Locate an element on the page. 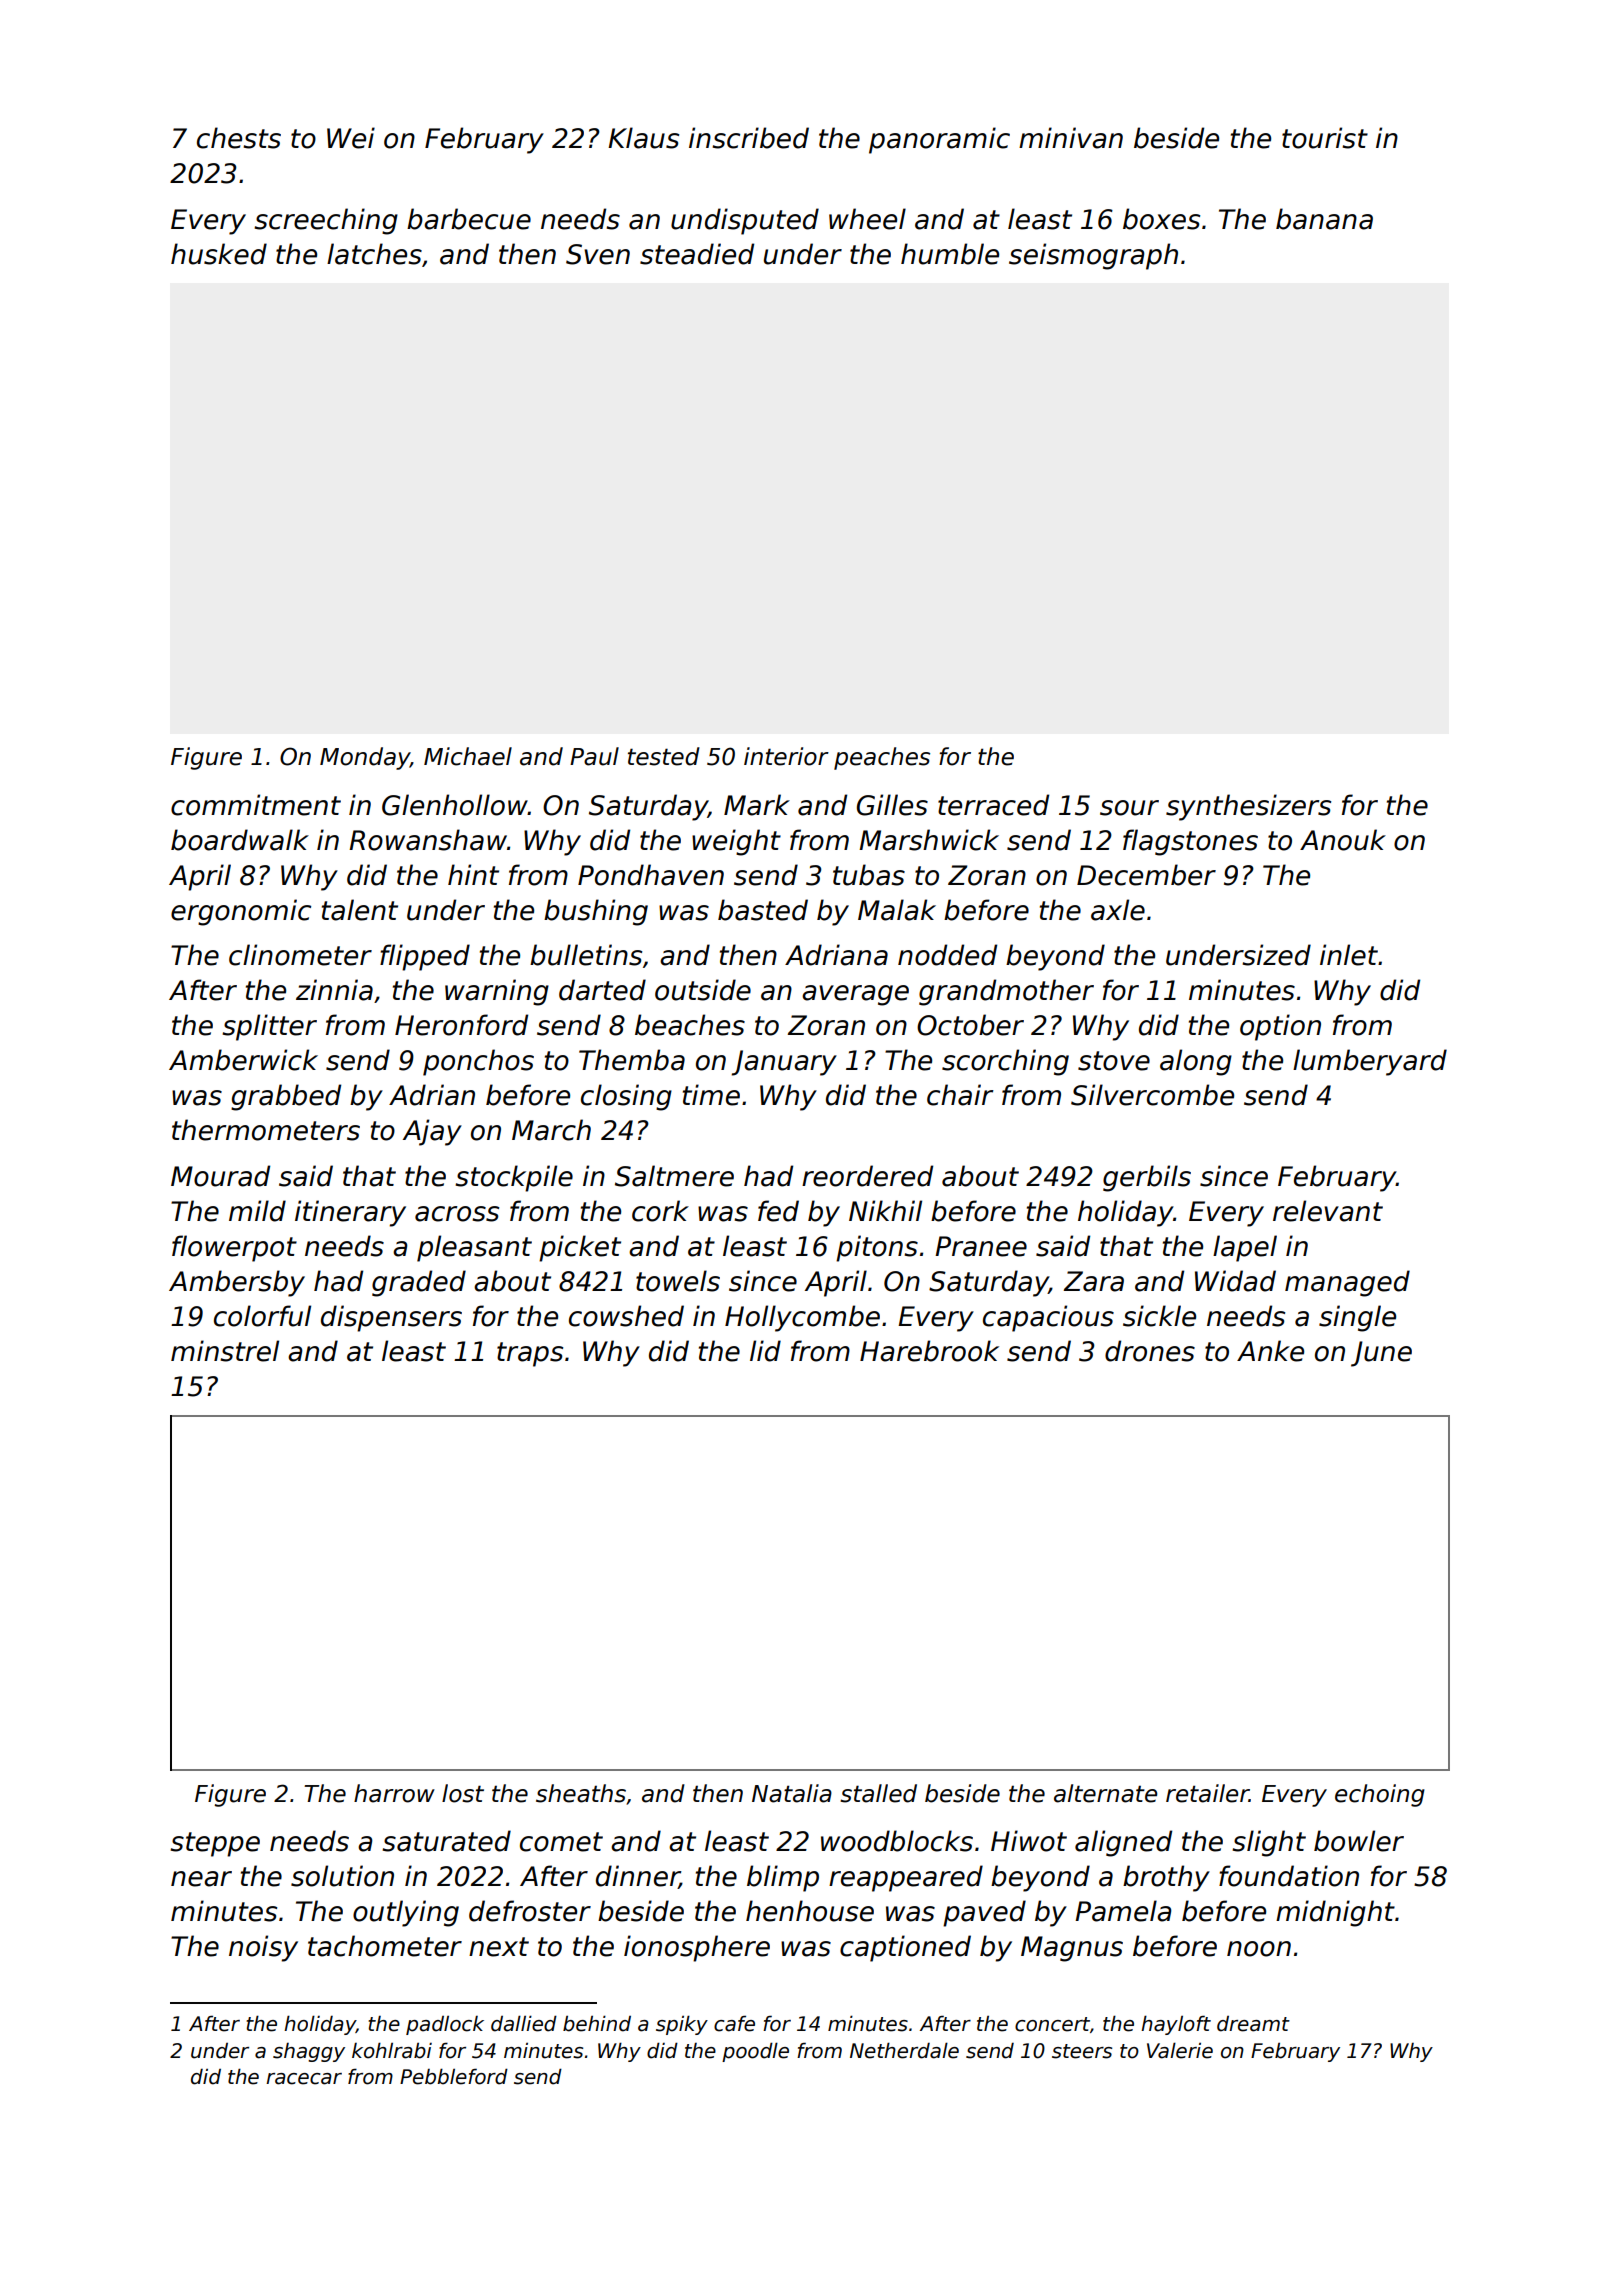  chests is located at coordinates (239, 138).
